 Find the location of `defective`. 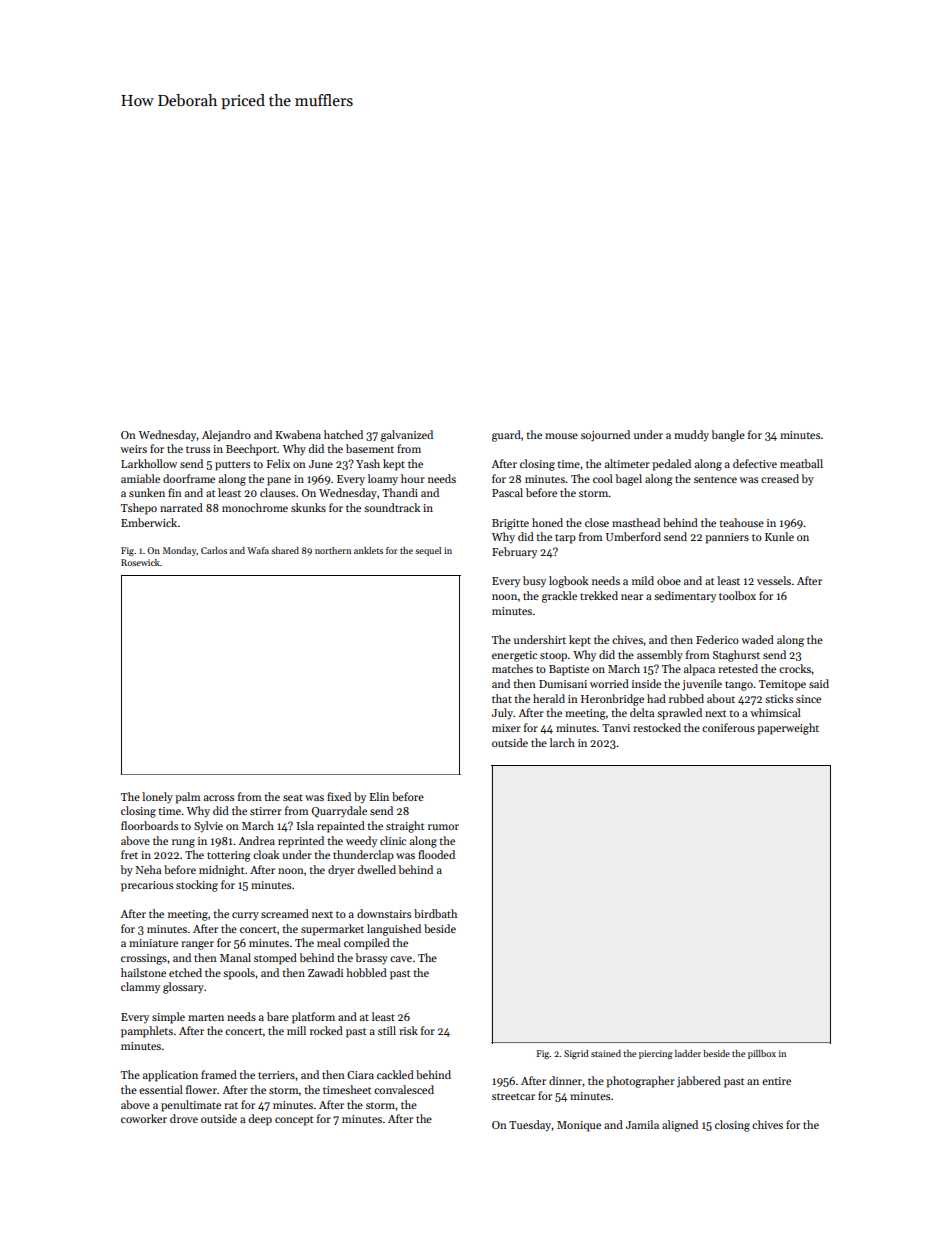

defective is located at coordinates (755, 463).
